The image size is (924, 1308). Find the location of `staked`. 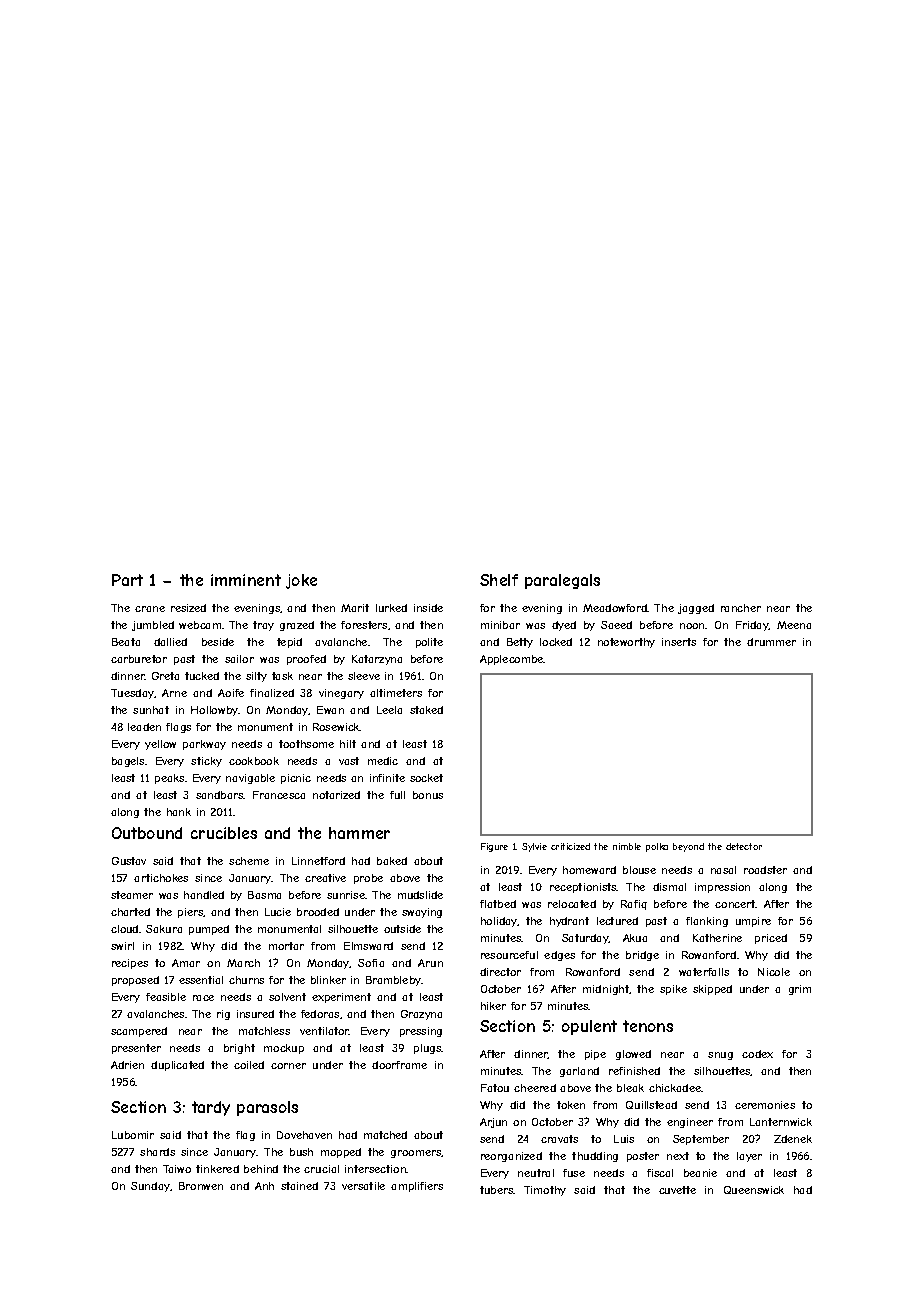

staked is located at coordinates (426, 710).
